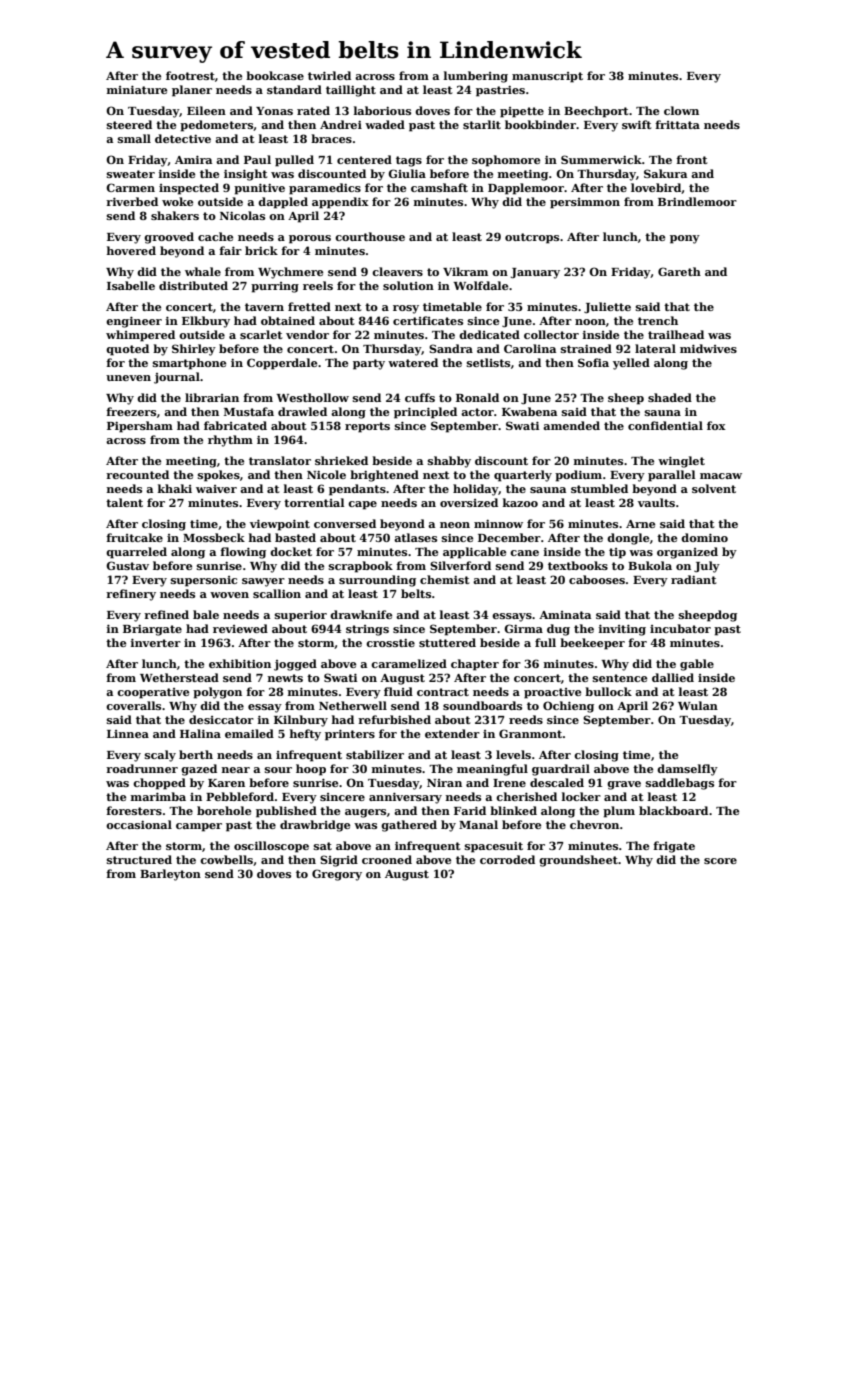 This image has height=1400, width=849. Describe the element at coordinates (707, 567) in the image. I see `July` at that location.
